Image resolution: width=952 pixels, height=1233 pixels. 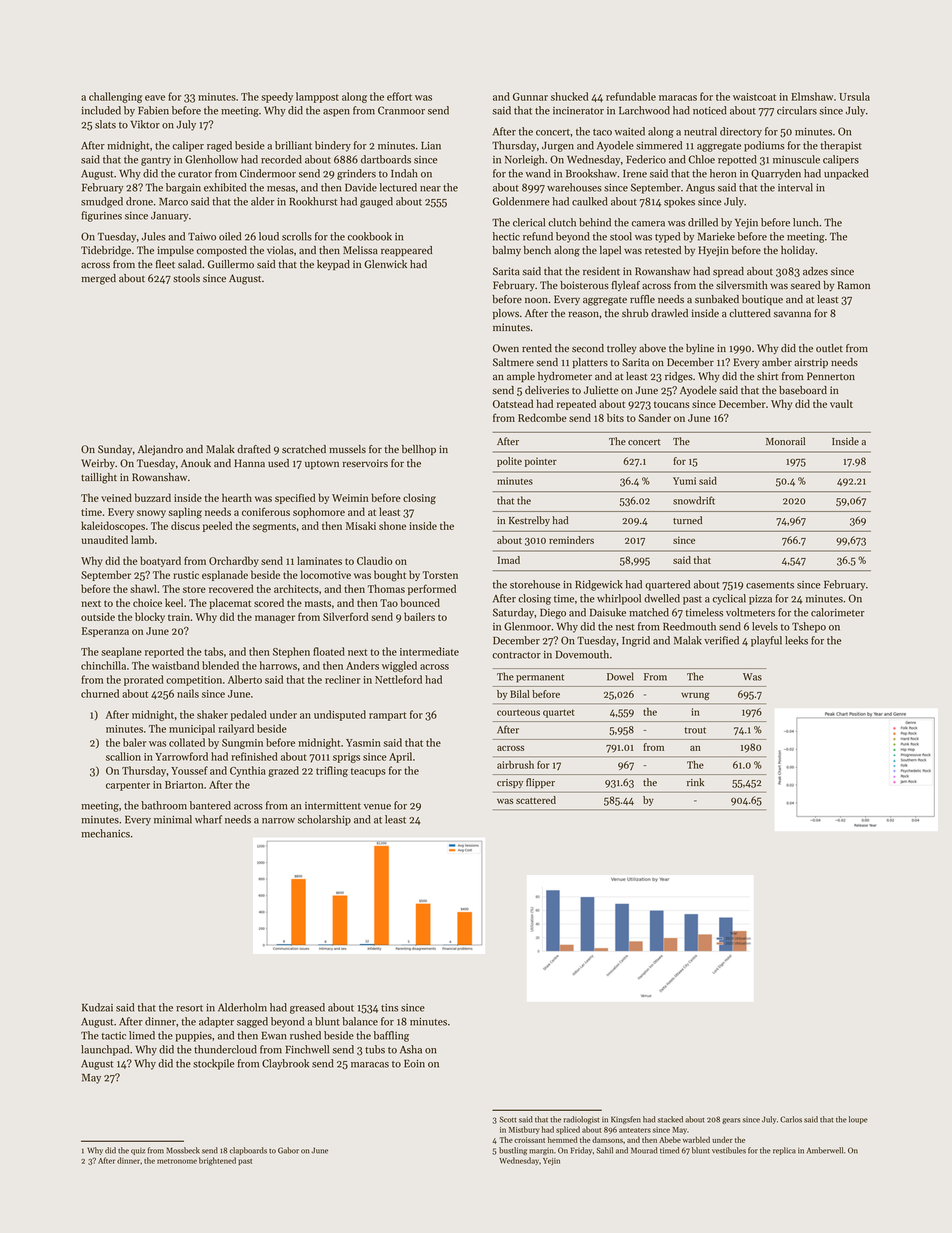 What do you see at coordinates (513, 1151) in the screenshot?
I see `bustling` at bounding box center [513, 1151].
